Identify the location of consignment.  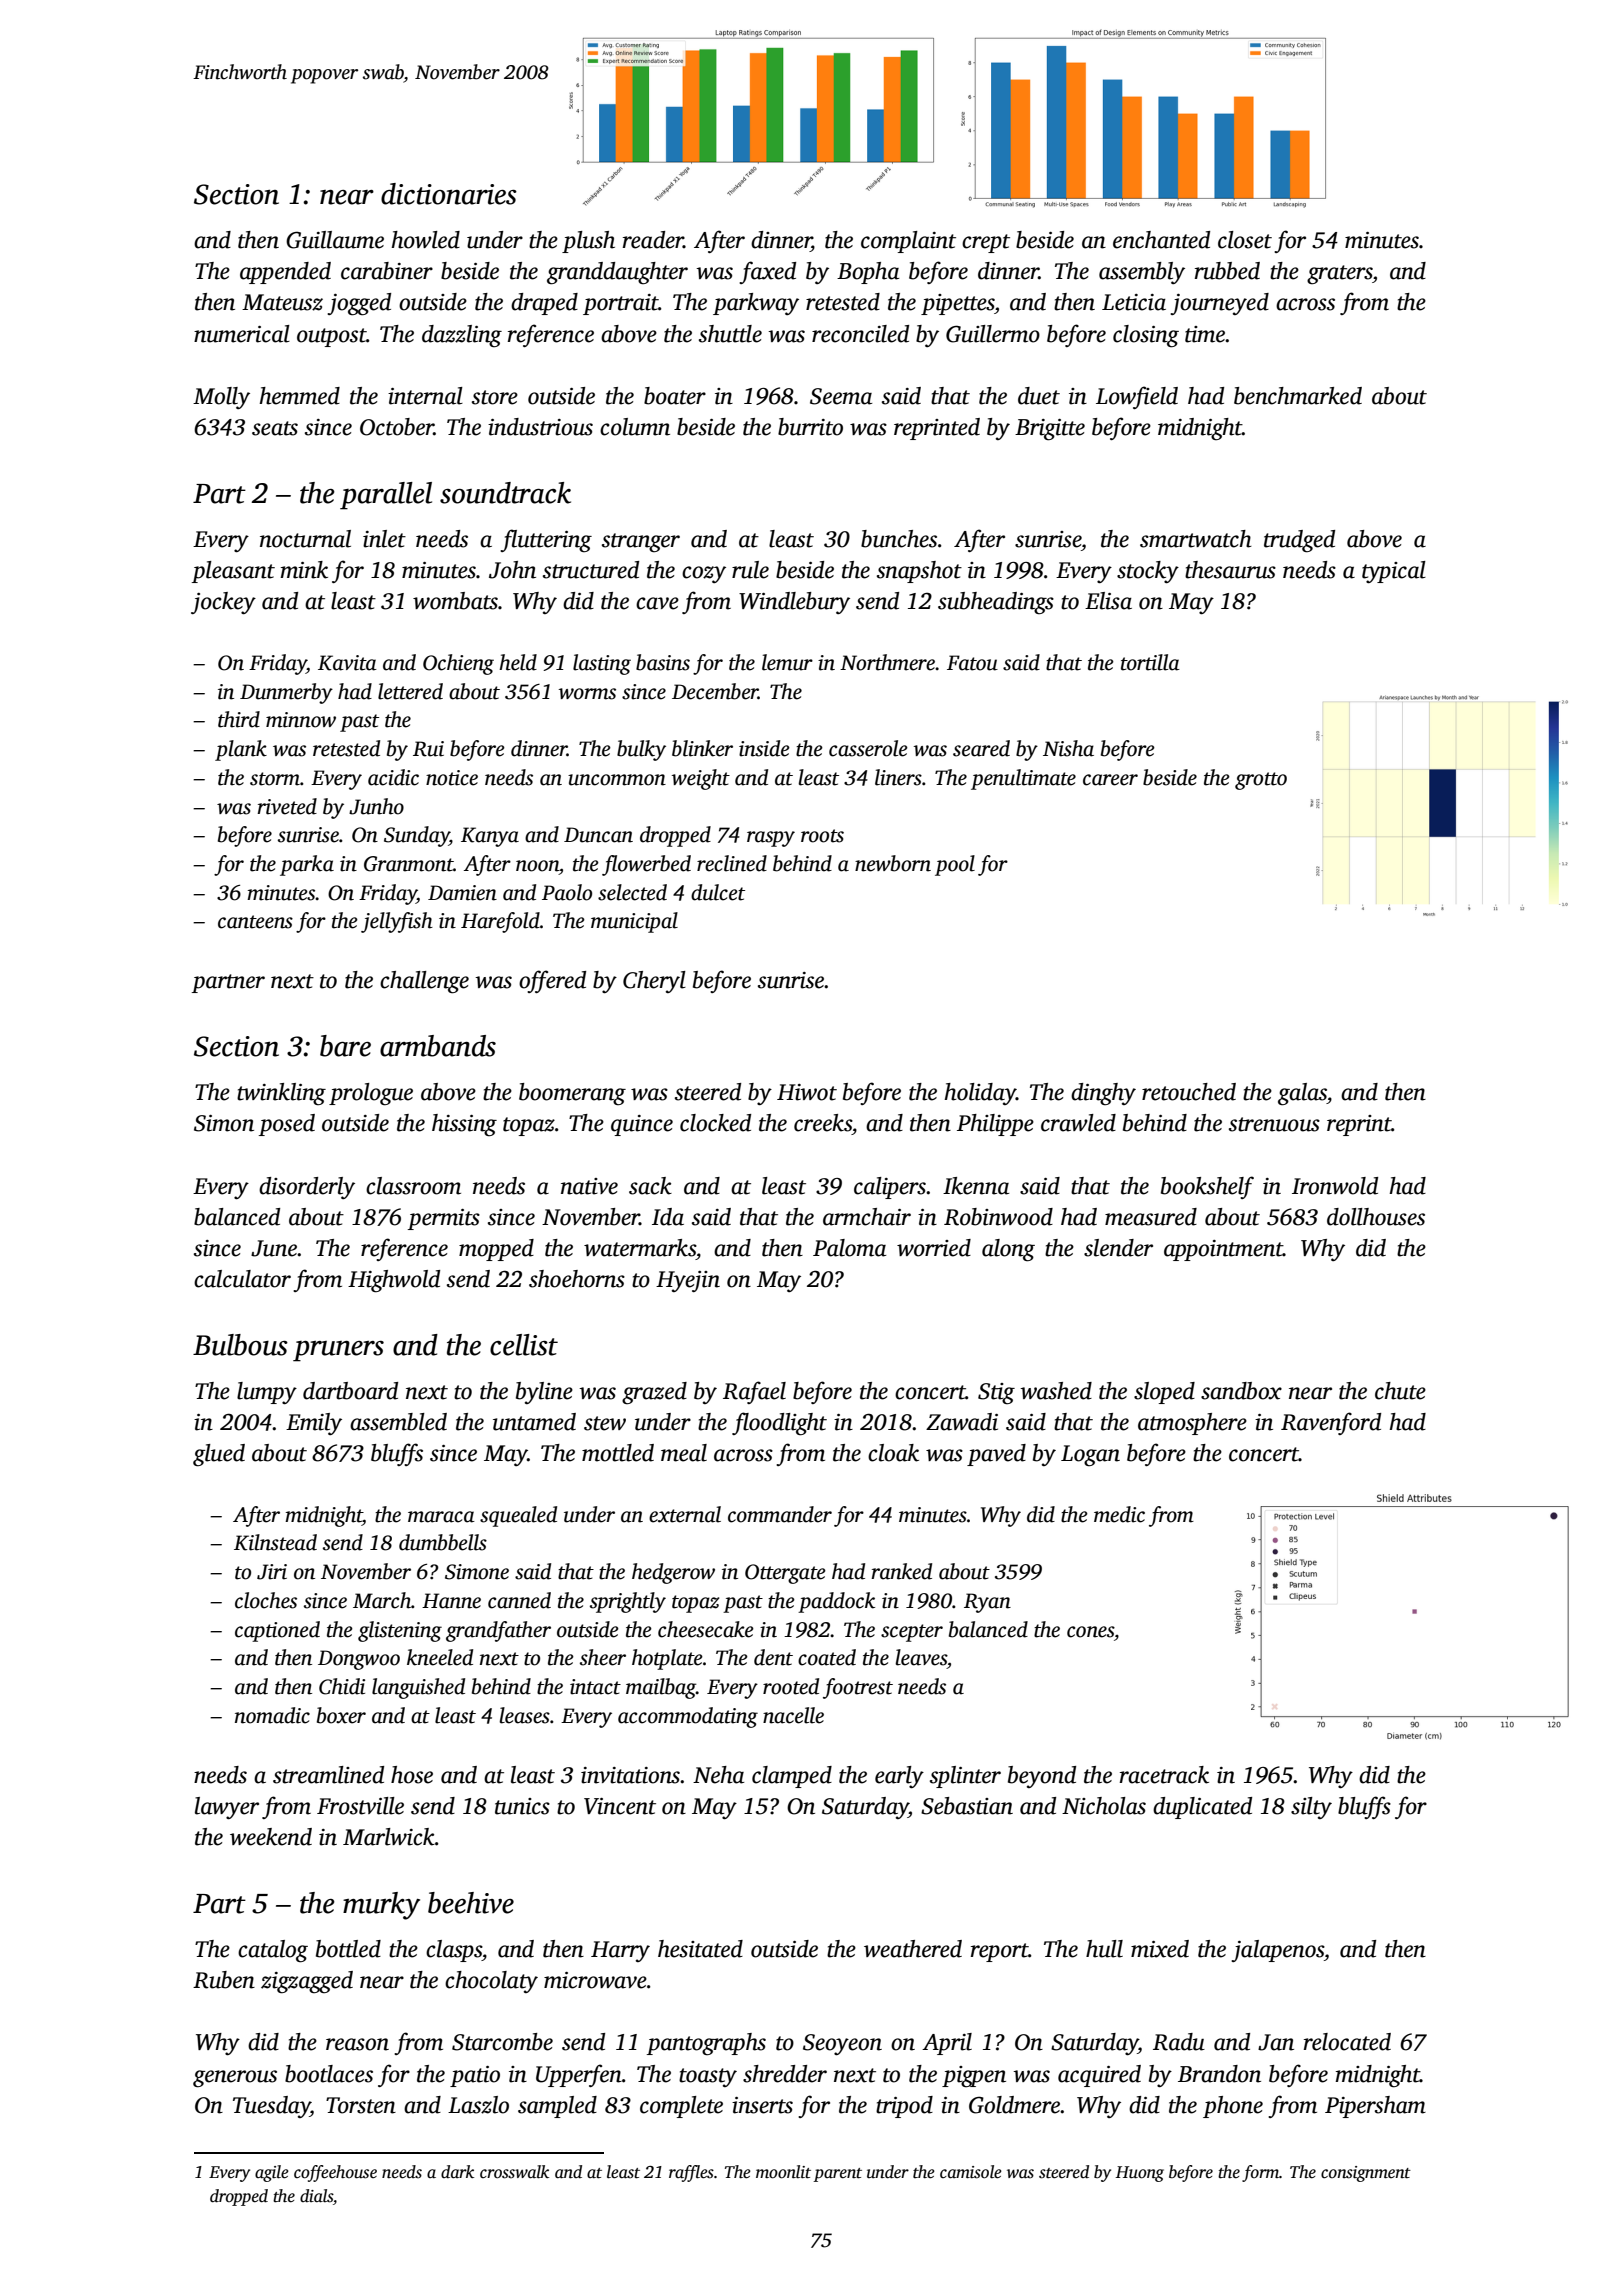
(1366, 2174).
